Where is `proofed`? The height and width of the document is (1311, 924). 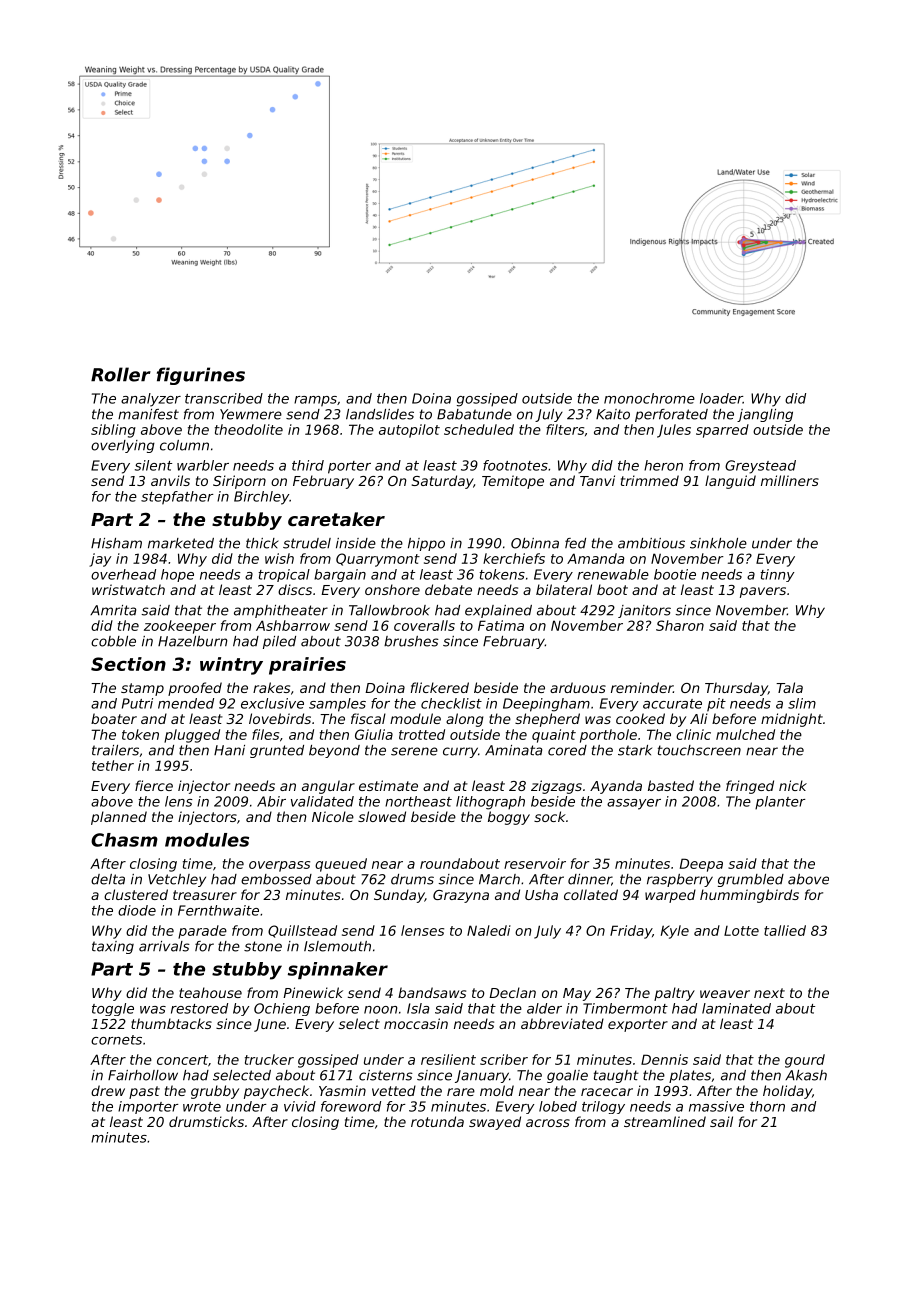
proofed is located at coordinates (195, 689).
